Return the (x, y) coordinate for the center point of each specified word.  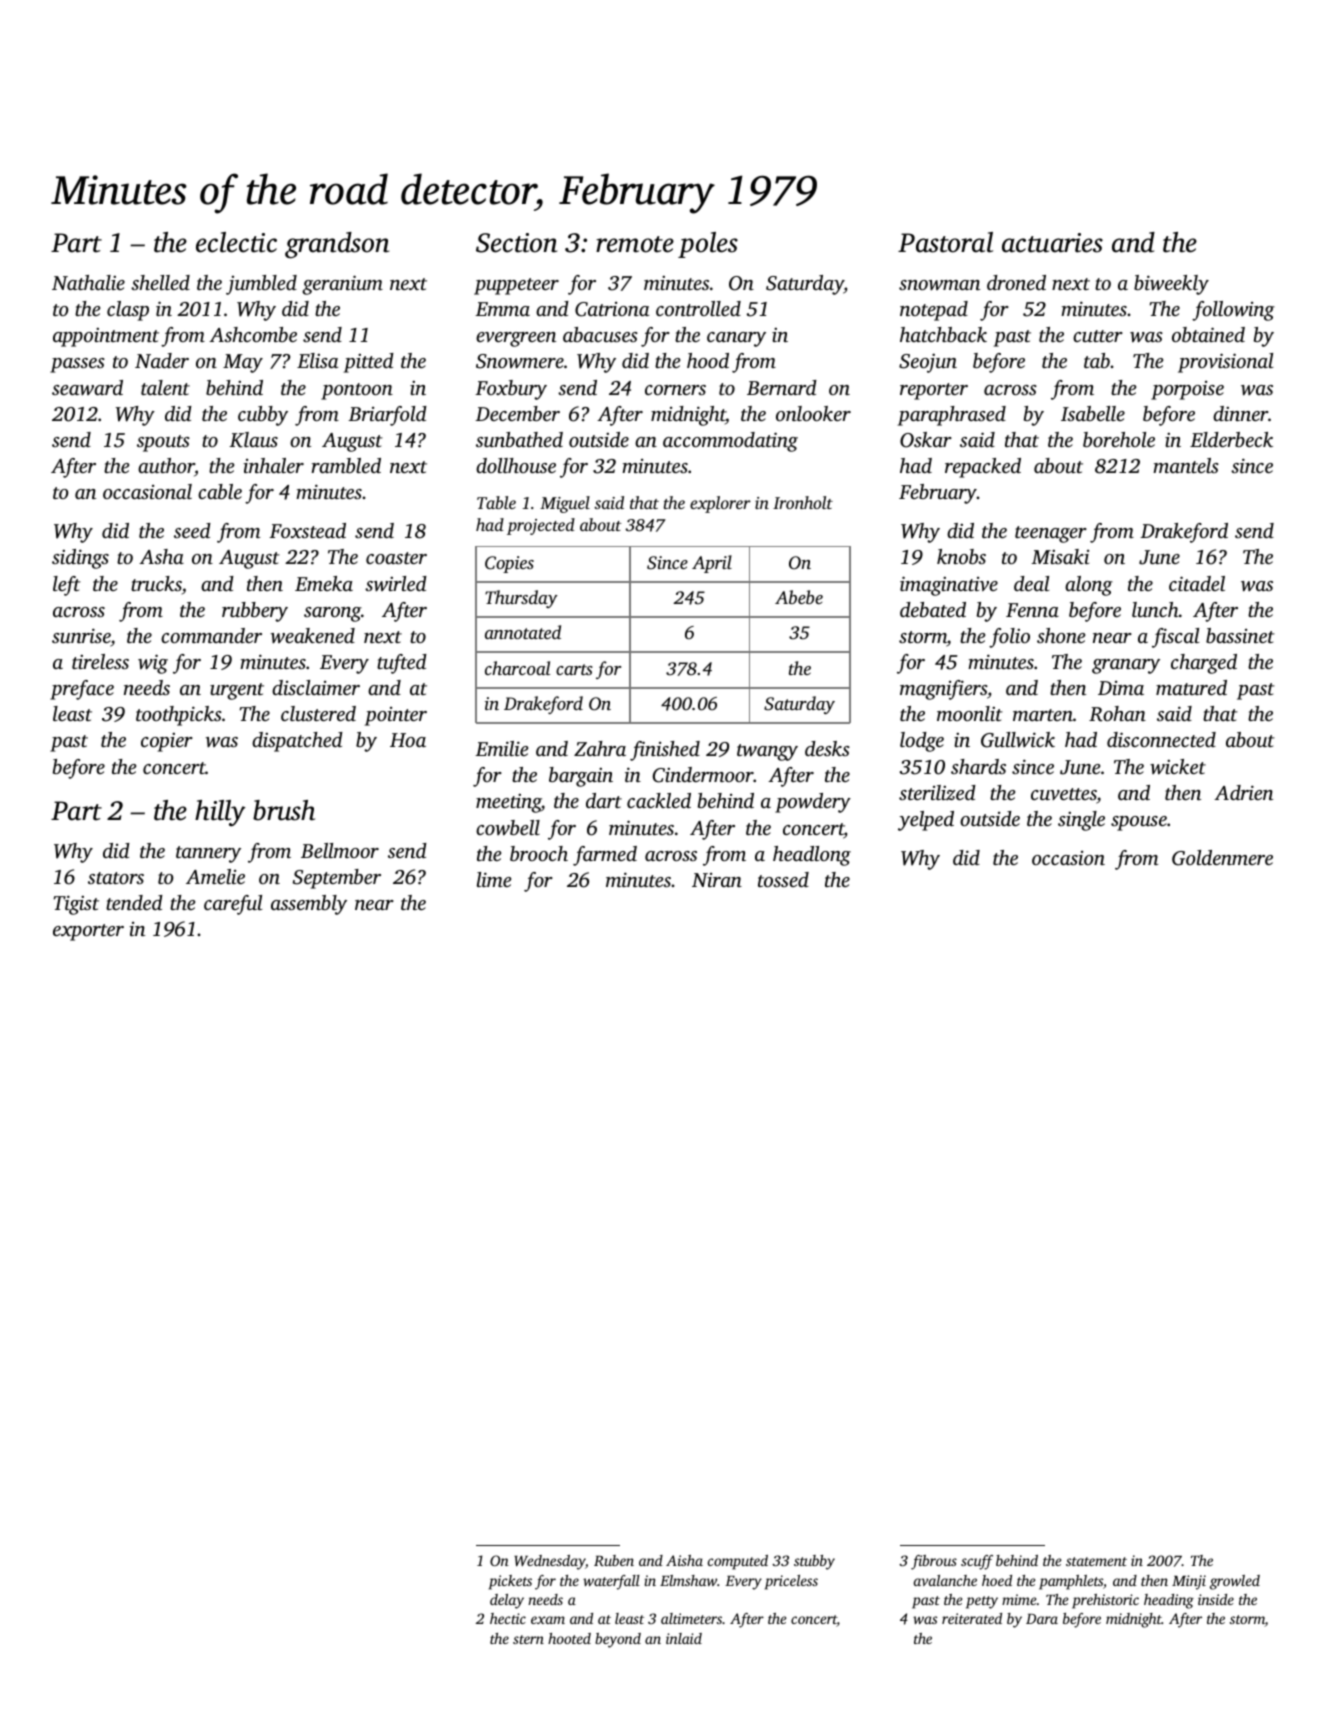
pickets (510, 1582)
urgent (237, 691)
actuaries (1052, 243)
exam (548, 1620)
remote (635, 244)
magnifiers (943, 690)
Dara (1042, 1619)
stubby (814, 1562)
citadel (1197, 583)
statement (1096, 1561)
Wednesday (549, 1562)
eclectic (236, 242)
